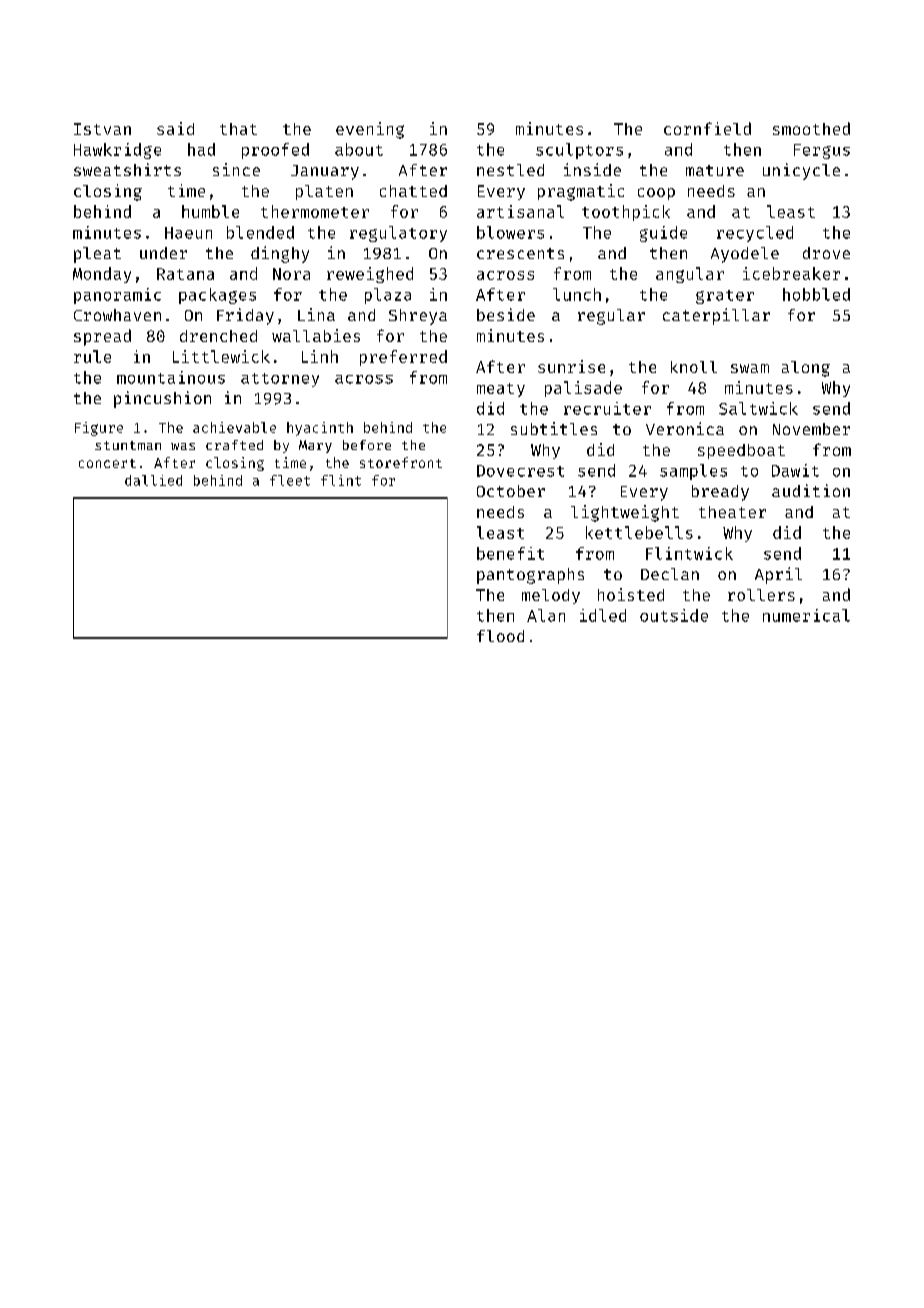 The image size is (924, 1308). Describe the element at coordinates (102, 129) in the image. I see `Istvan` at that location.
